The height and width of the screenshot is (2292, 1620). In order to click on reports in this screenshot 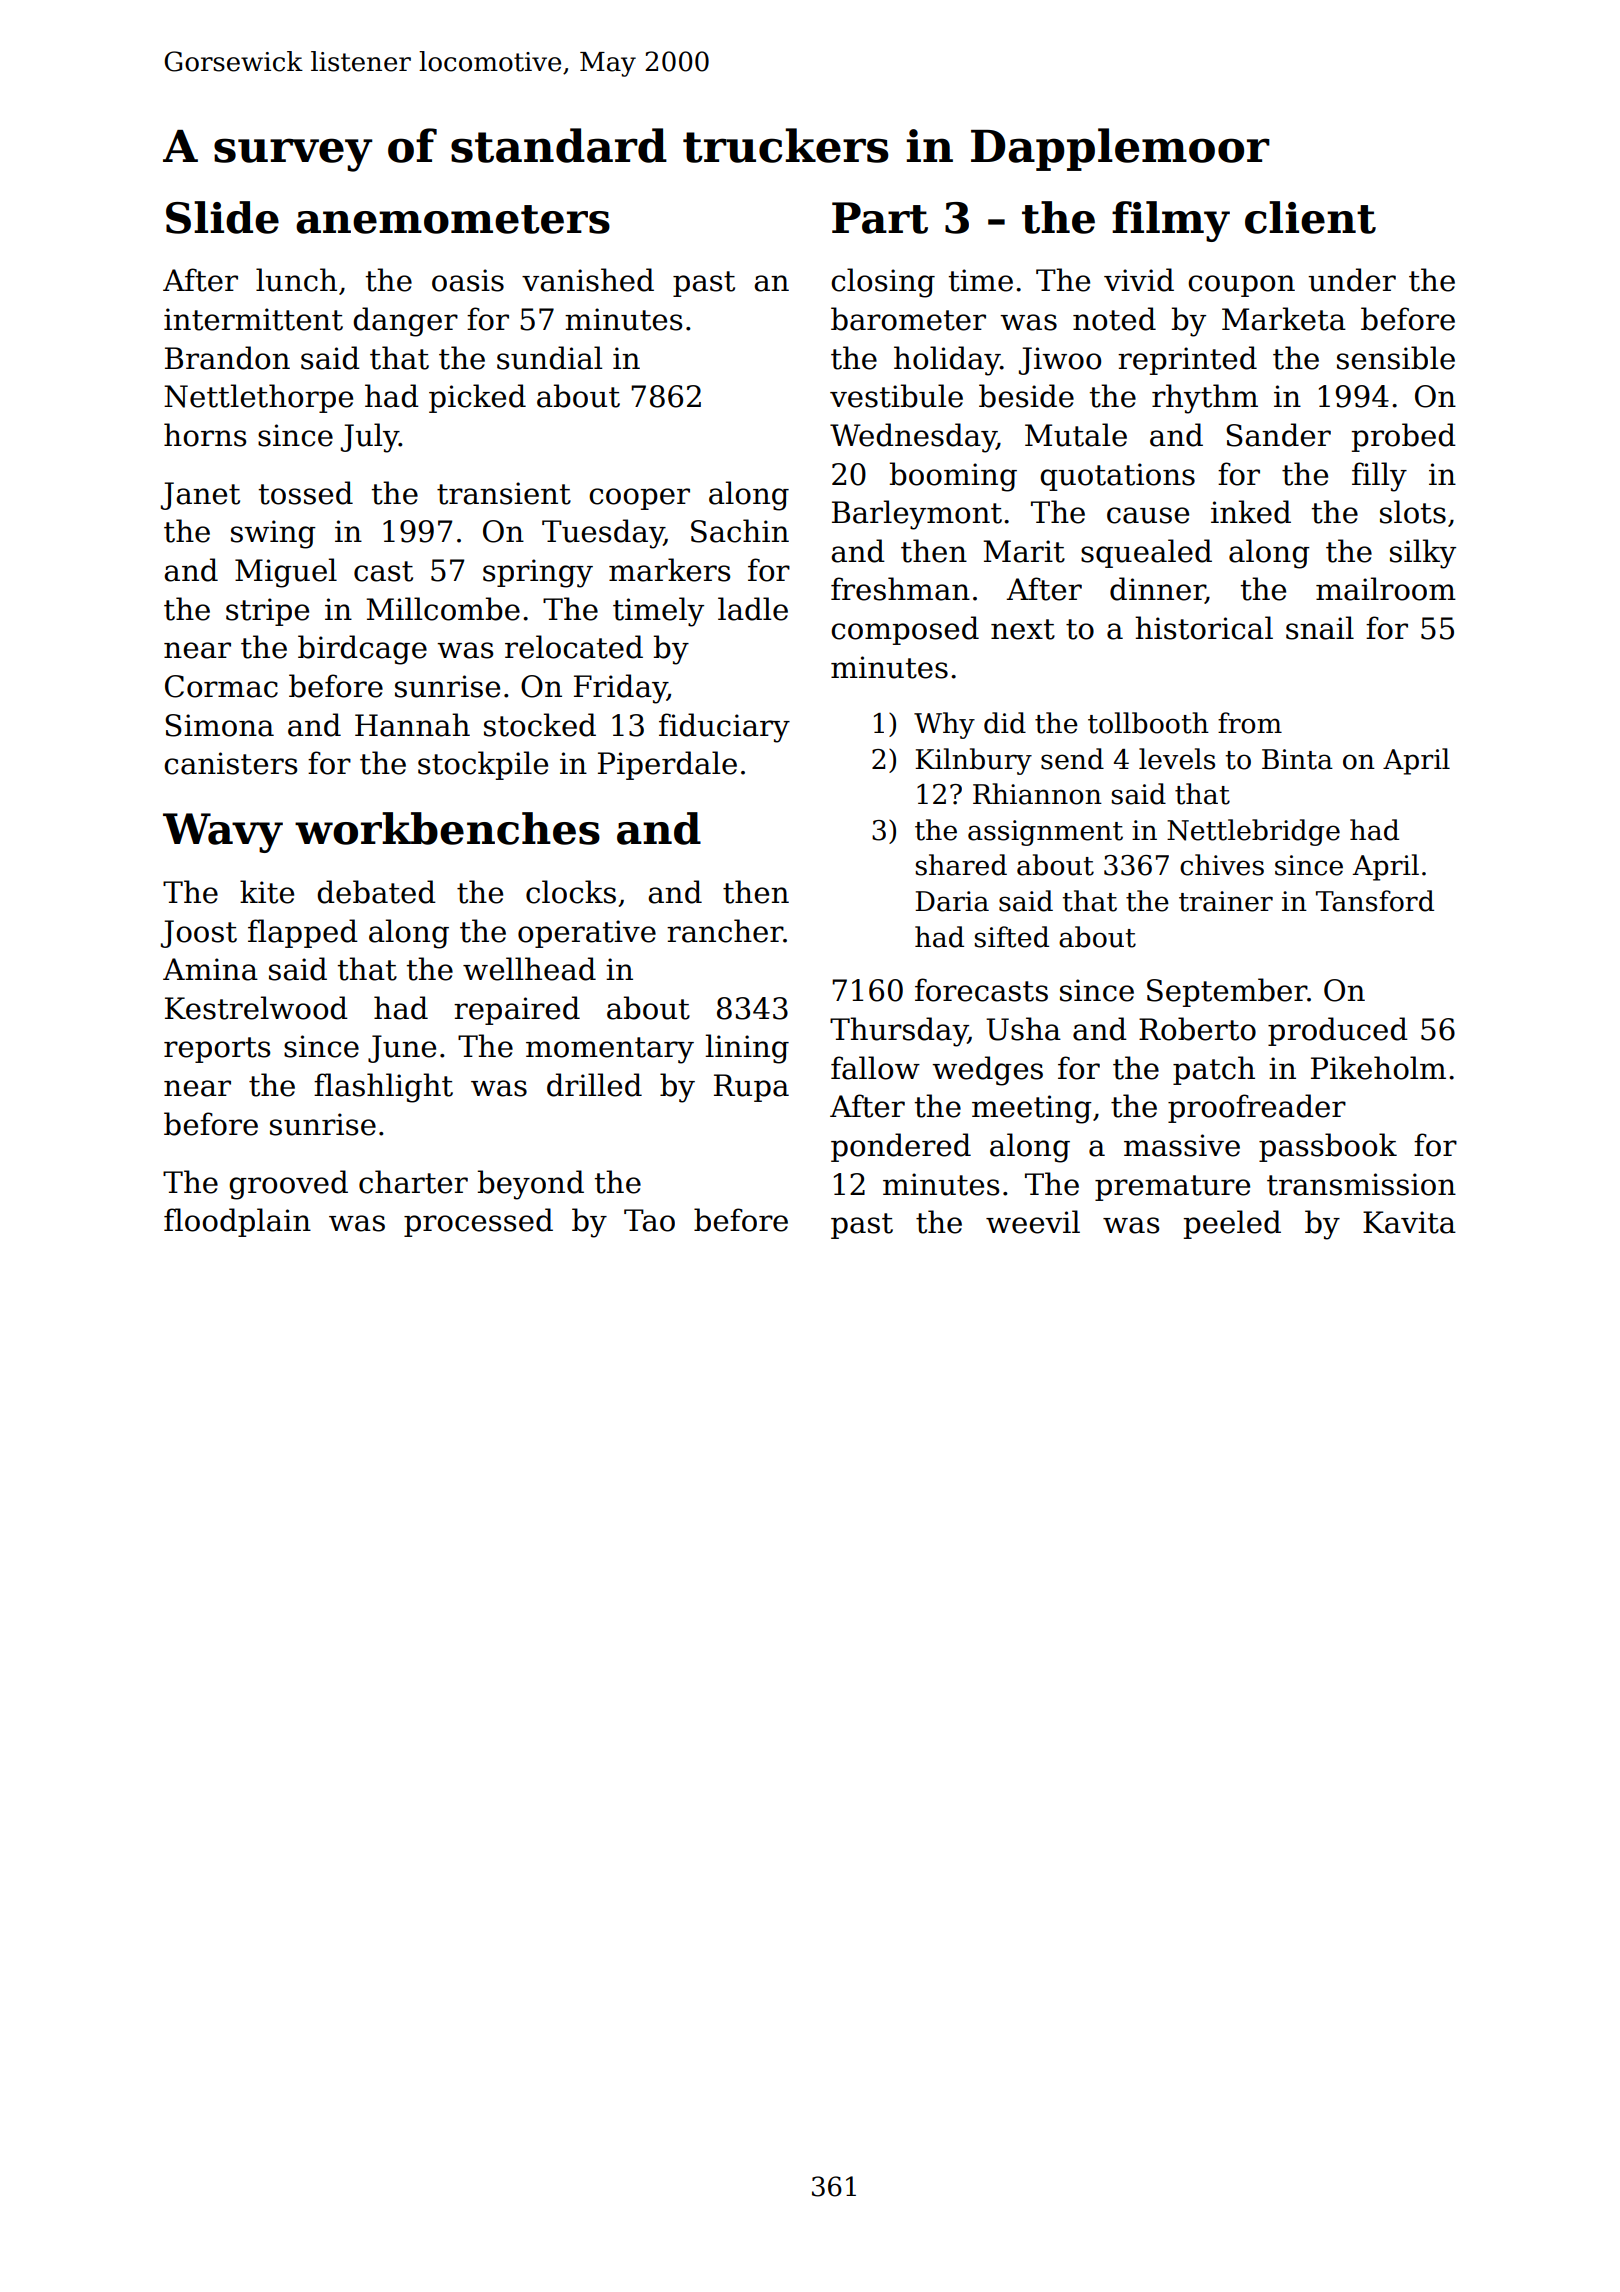, I will do `click(217, 1050)`.
